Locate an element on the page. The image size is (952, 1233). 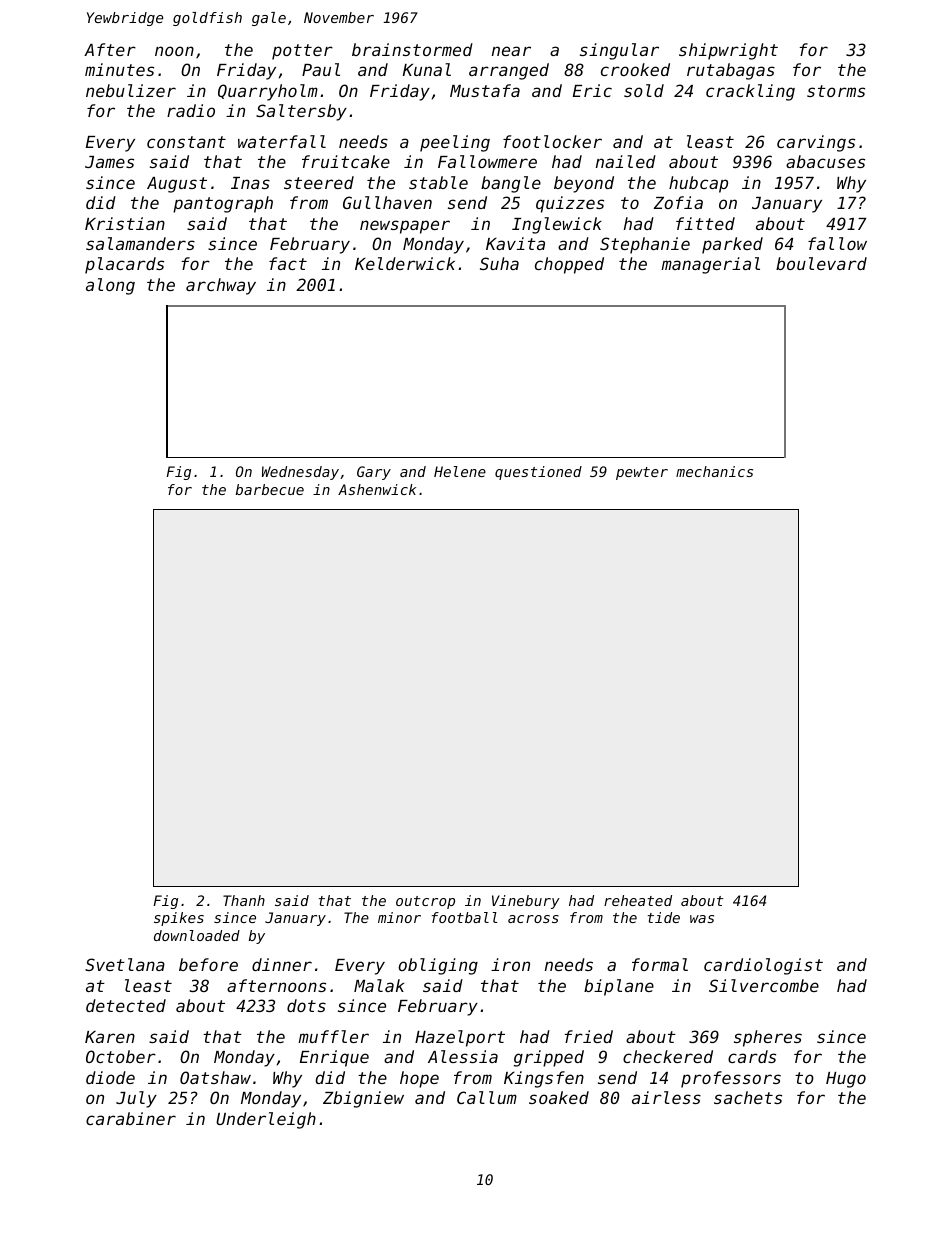
pewter is located at coordinates (642, 473).
